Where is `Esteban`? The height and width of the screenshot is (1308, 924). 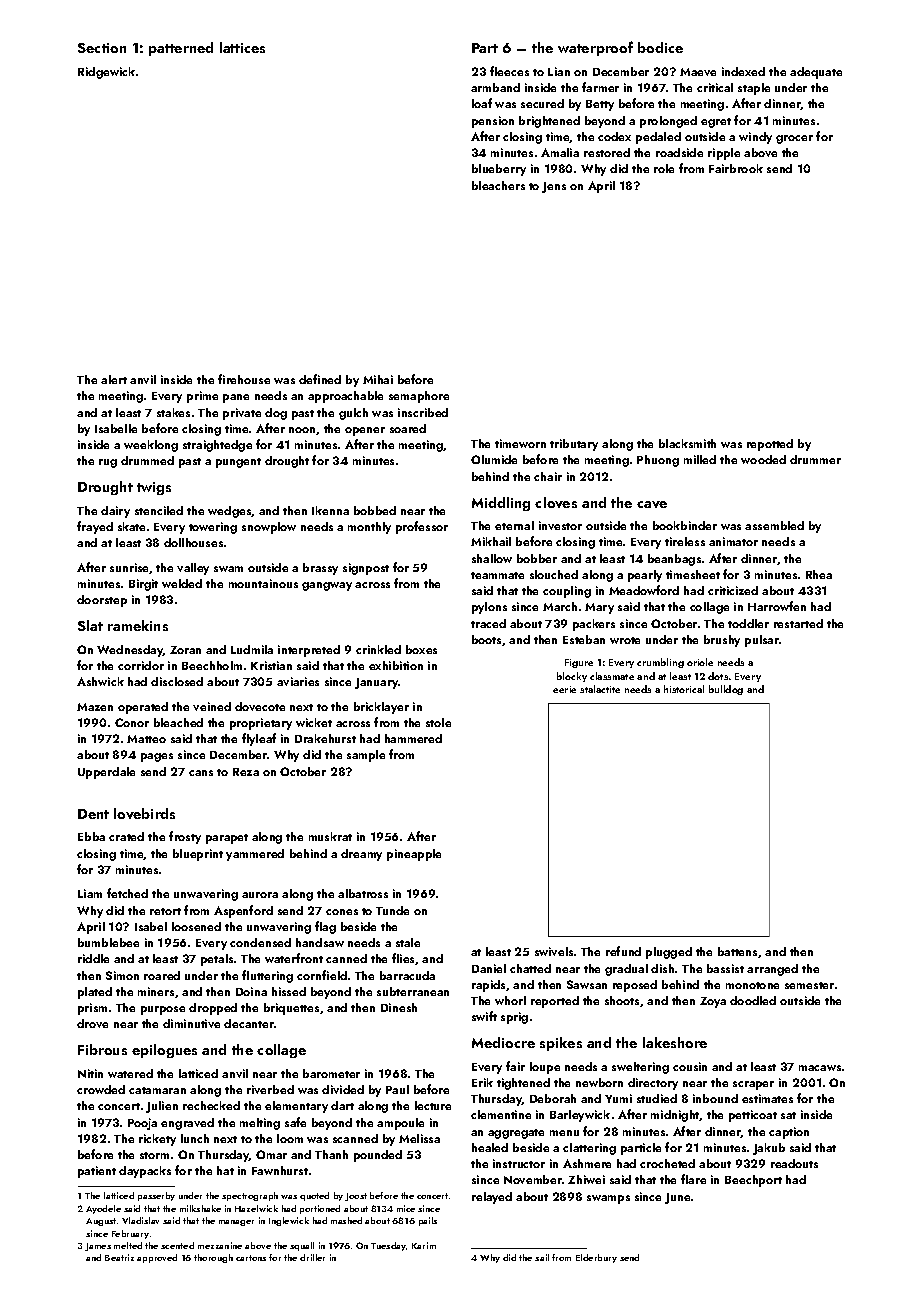
Esteban is located at coordinates (584, 639).
